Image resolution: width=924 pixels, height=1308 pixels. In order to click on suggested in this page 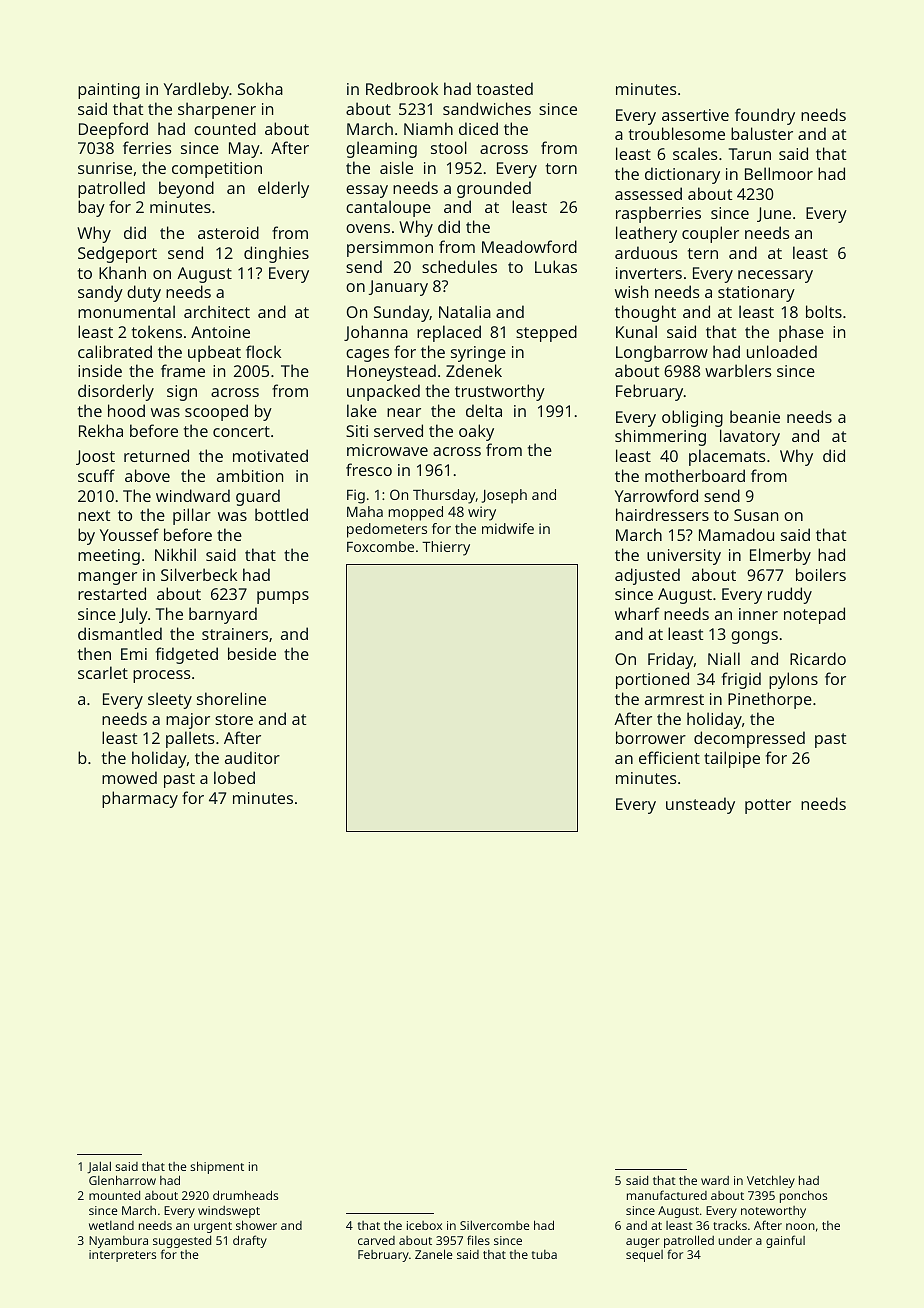, I will do `click(182, 1241)`.
